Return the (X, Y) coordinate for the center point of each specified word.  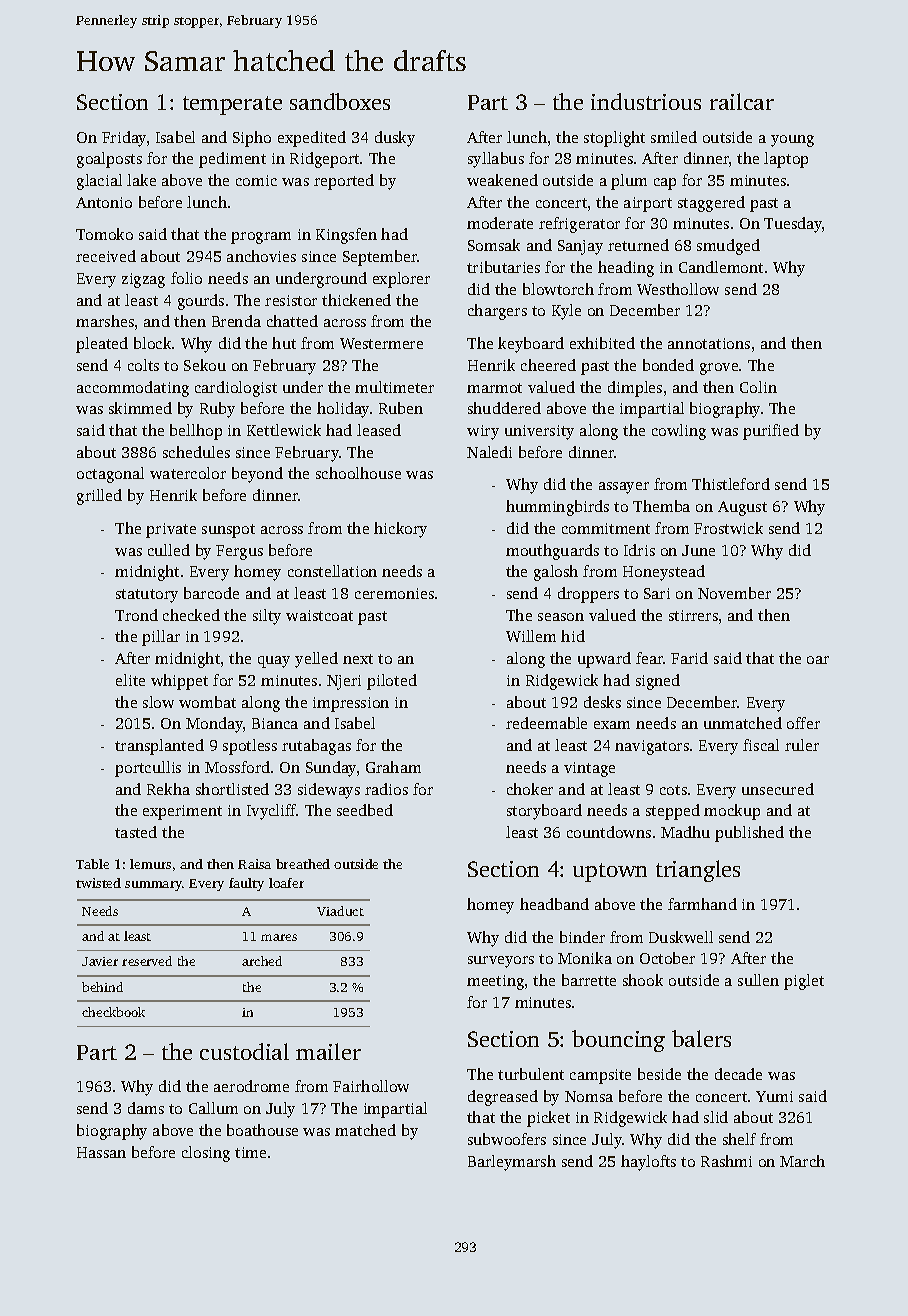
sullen (758, 980)
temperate (232, 105)
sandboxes (340, 101)
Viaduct (340, 911)
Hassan (101, 1152)
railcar (742, 101)
